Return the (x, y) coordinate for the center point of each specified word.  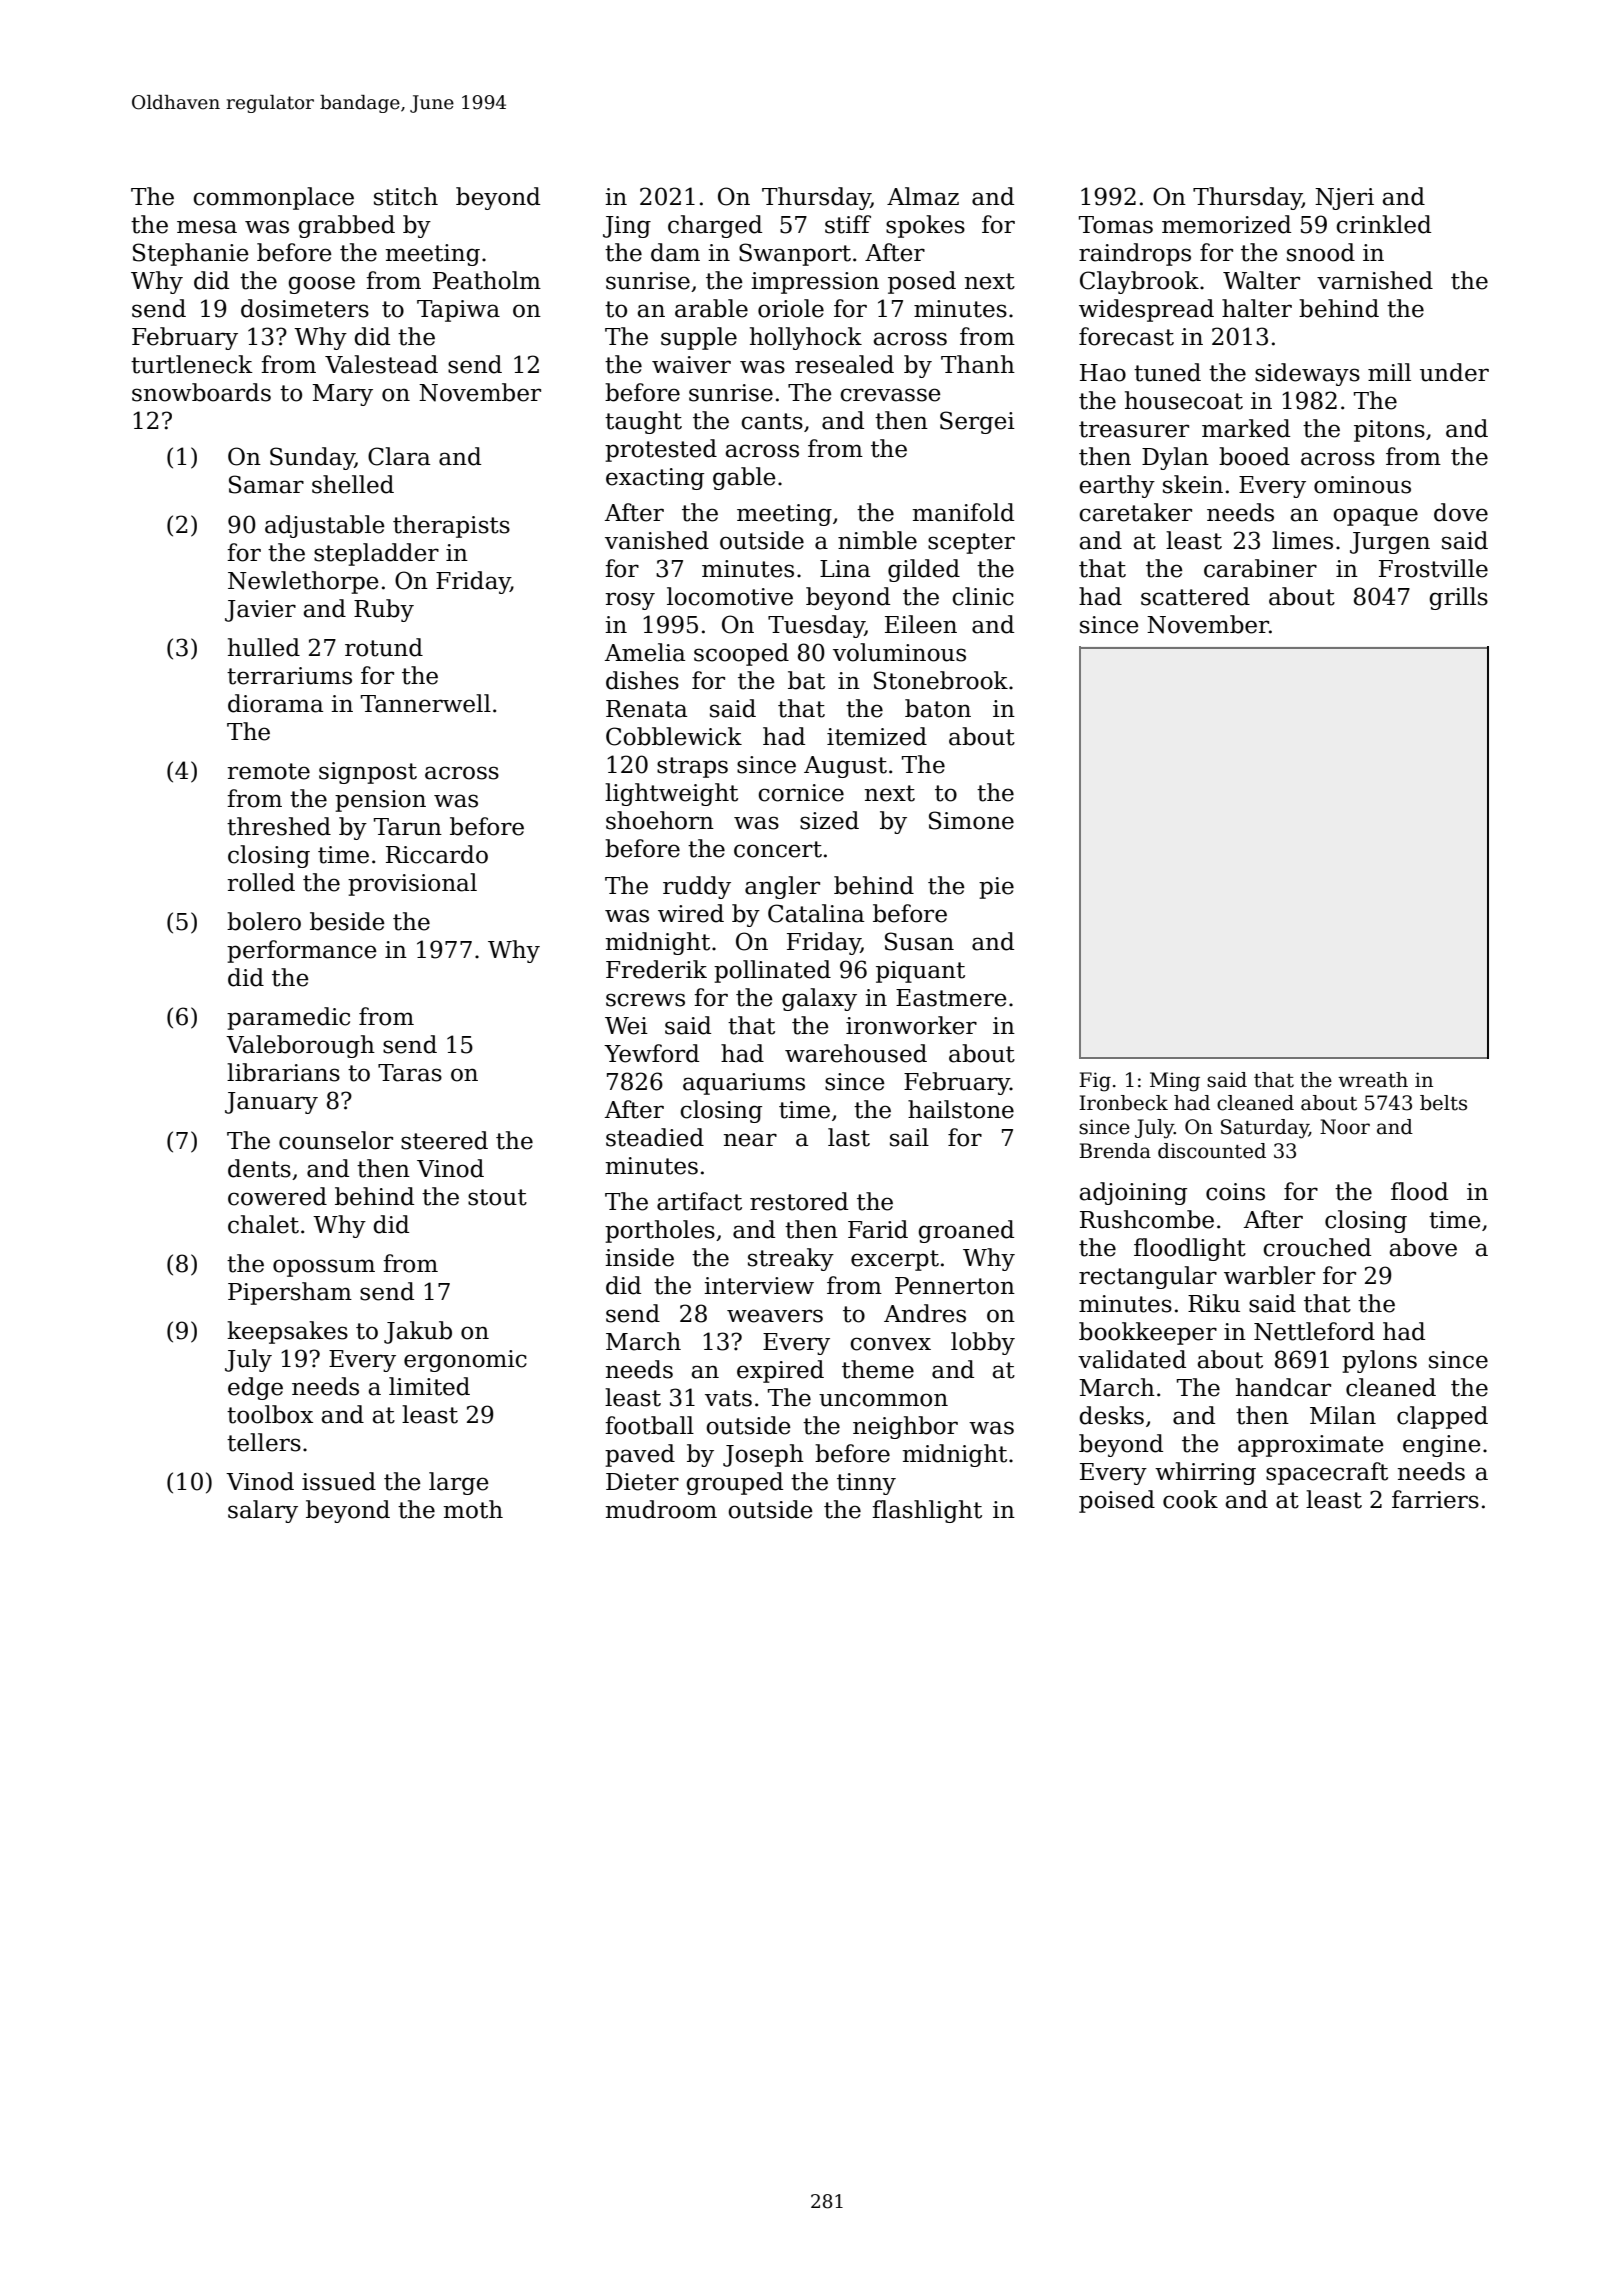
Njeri (1344, 199)
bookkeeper (1148, 1333)
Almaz (923, 196)
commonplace (273, 198)
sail (909, 1137)
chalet (263, 1224)
